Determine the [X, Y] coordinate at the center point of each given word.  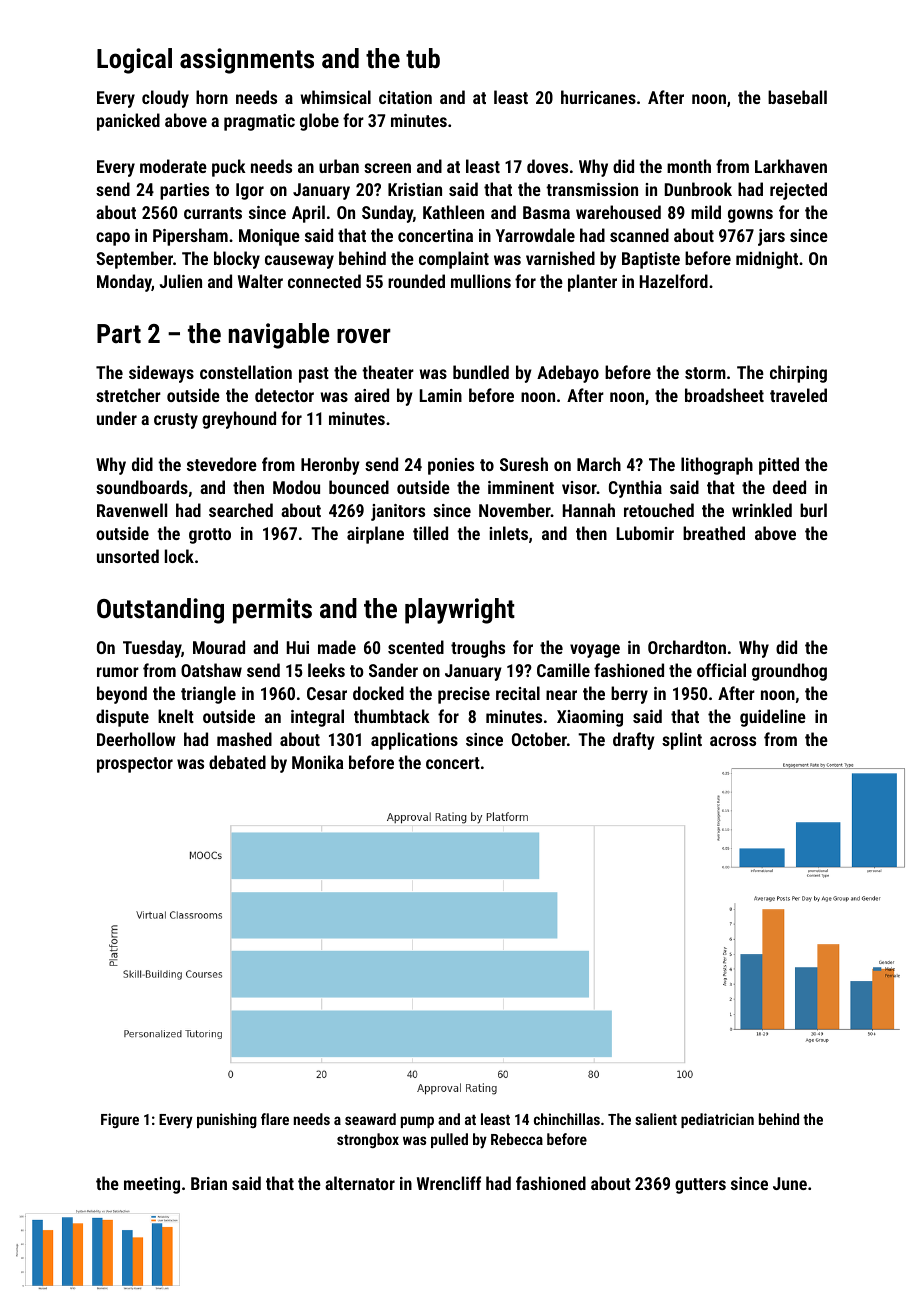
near [561, 695]
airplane [375, 535]
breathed [714, 533]
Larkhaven [791, 166]
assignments [247, 61]
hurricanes [598, 97]
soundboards [142, 487]
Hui [298, 647]
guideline [773, 718]
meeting [152, 1185]
